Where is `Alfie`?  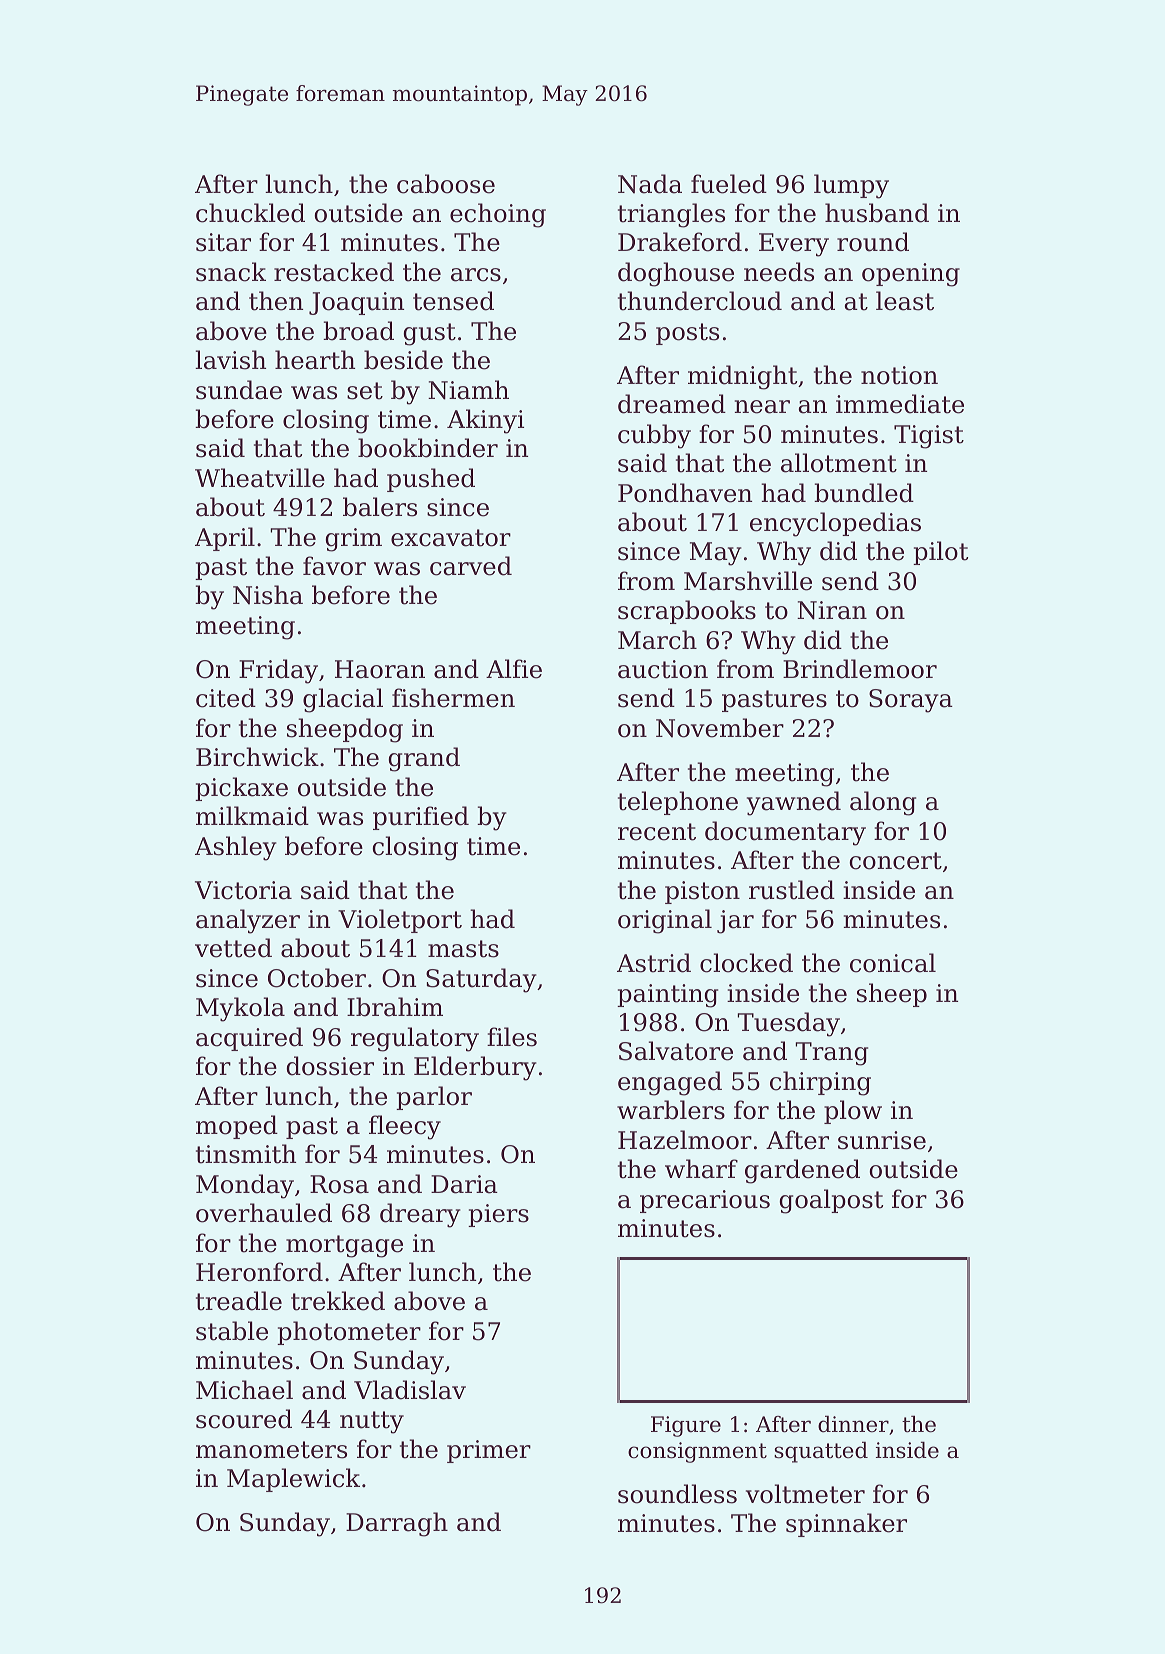
Alfie is located at coordinates (514, 669).
